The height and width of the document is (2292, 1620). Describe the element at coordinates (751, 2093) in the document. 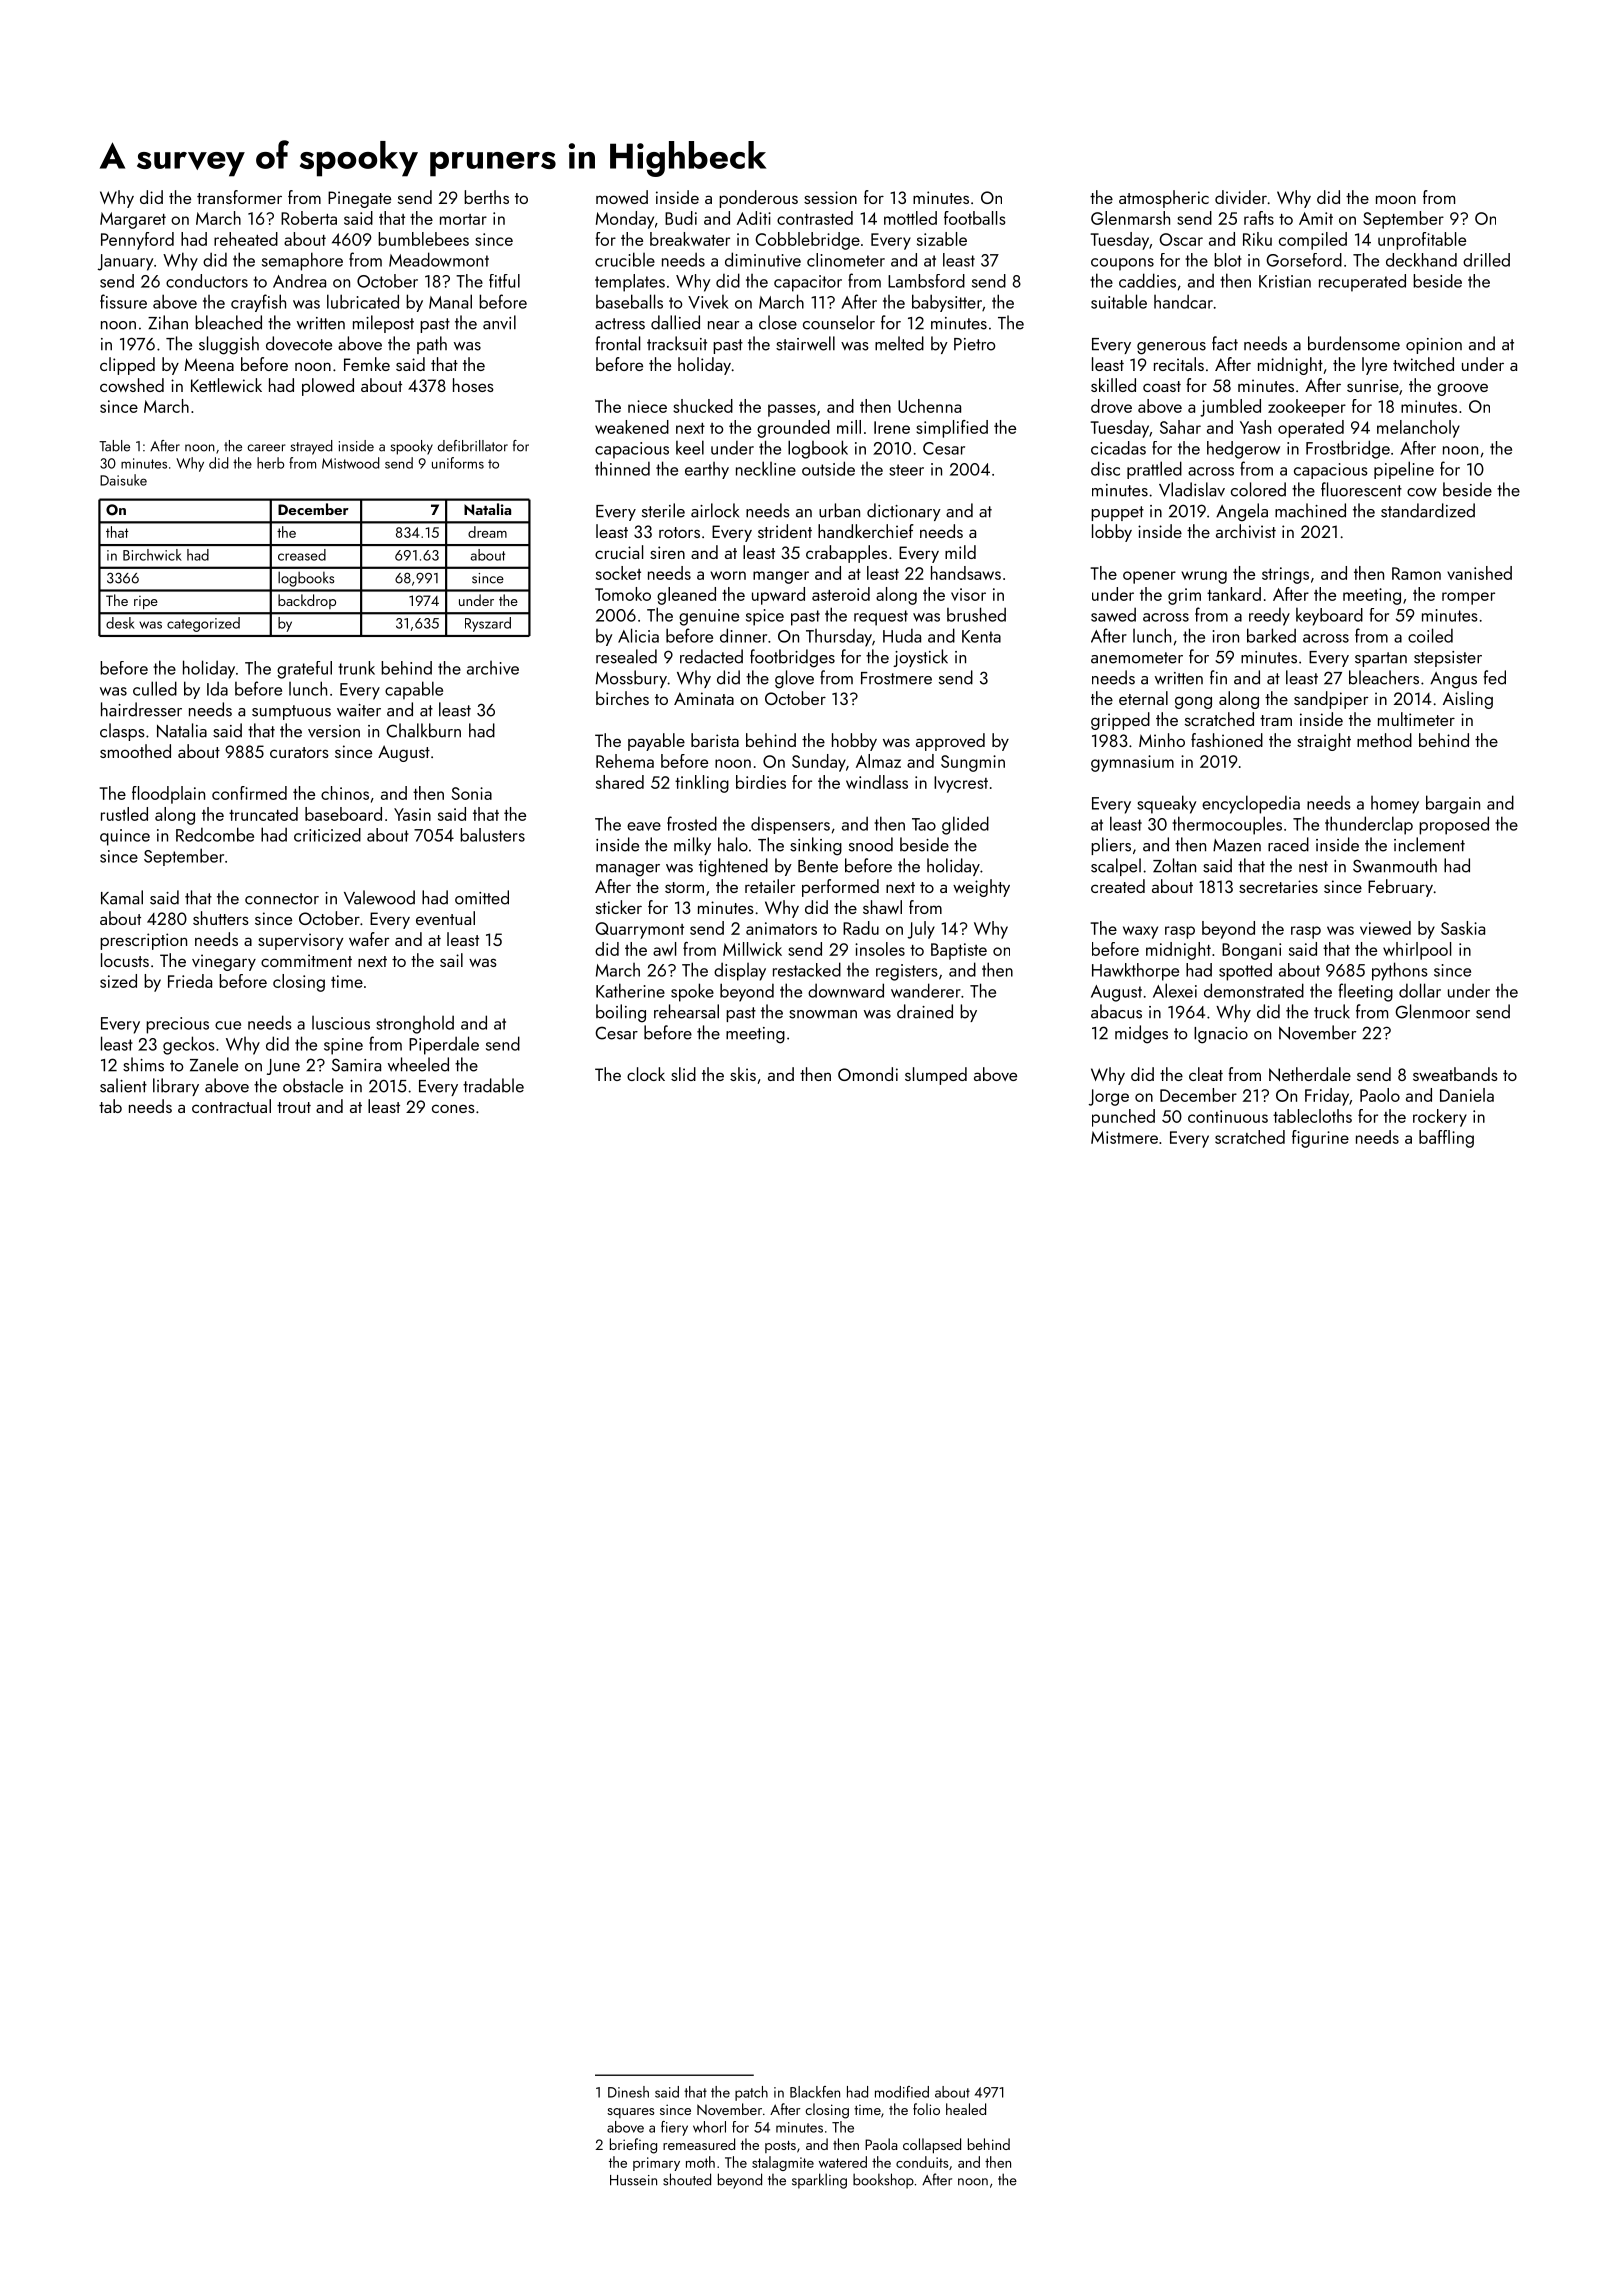

I see `patch` at that location.
